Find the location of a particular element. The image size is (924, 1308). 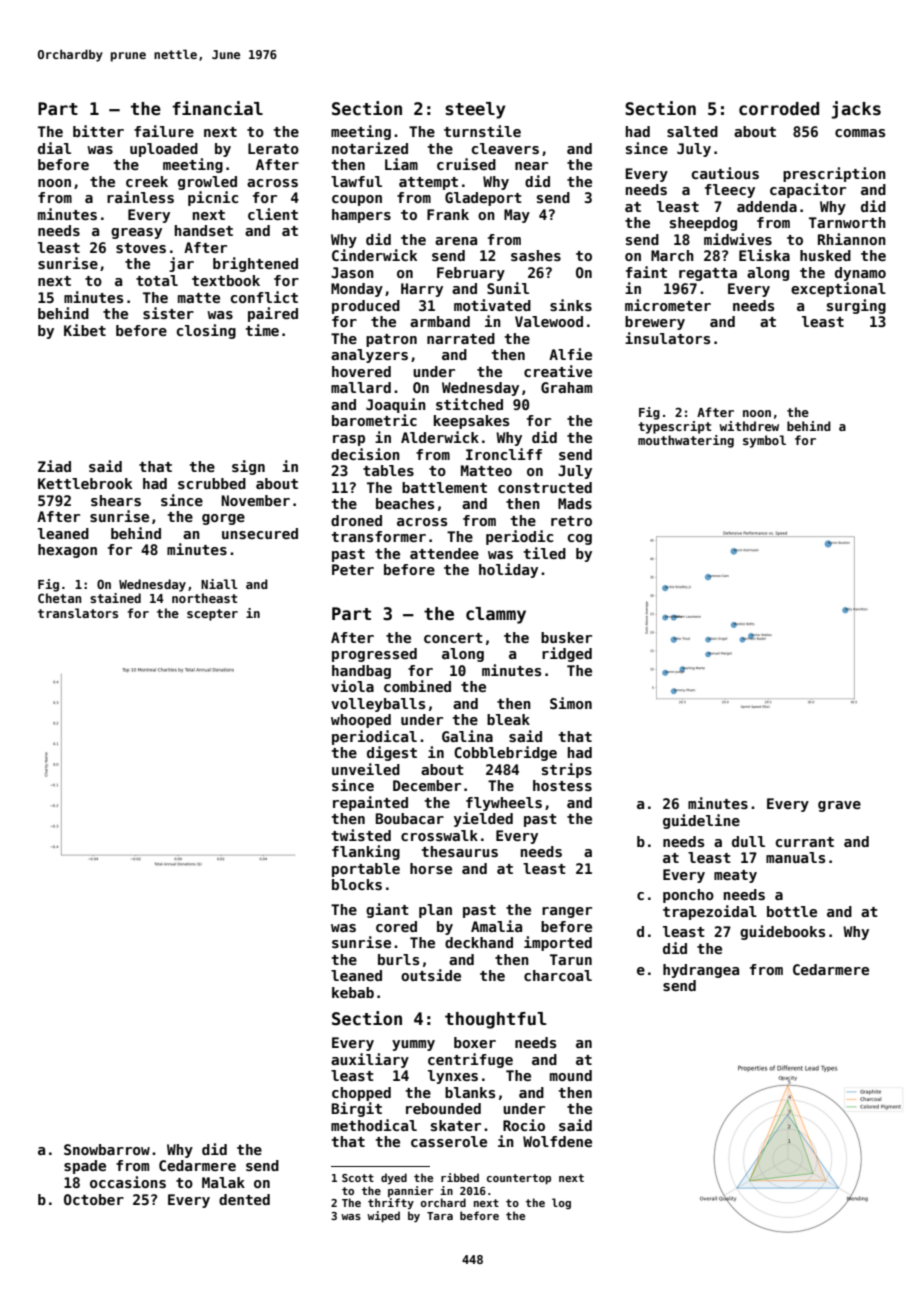

spade is located at coordinates (85, 1167).
